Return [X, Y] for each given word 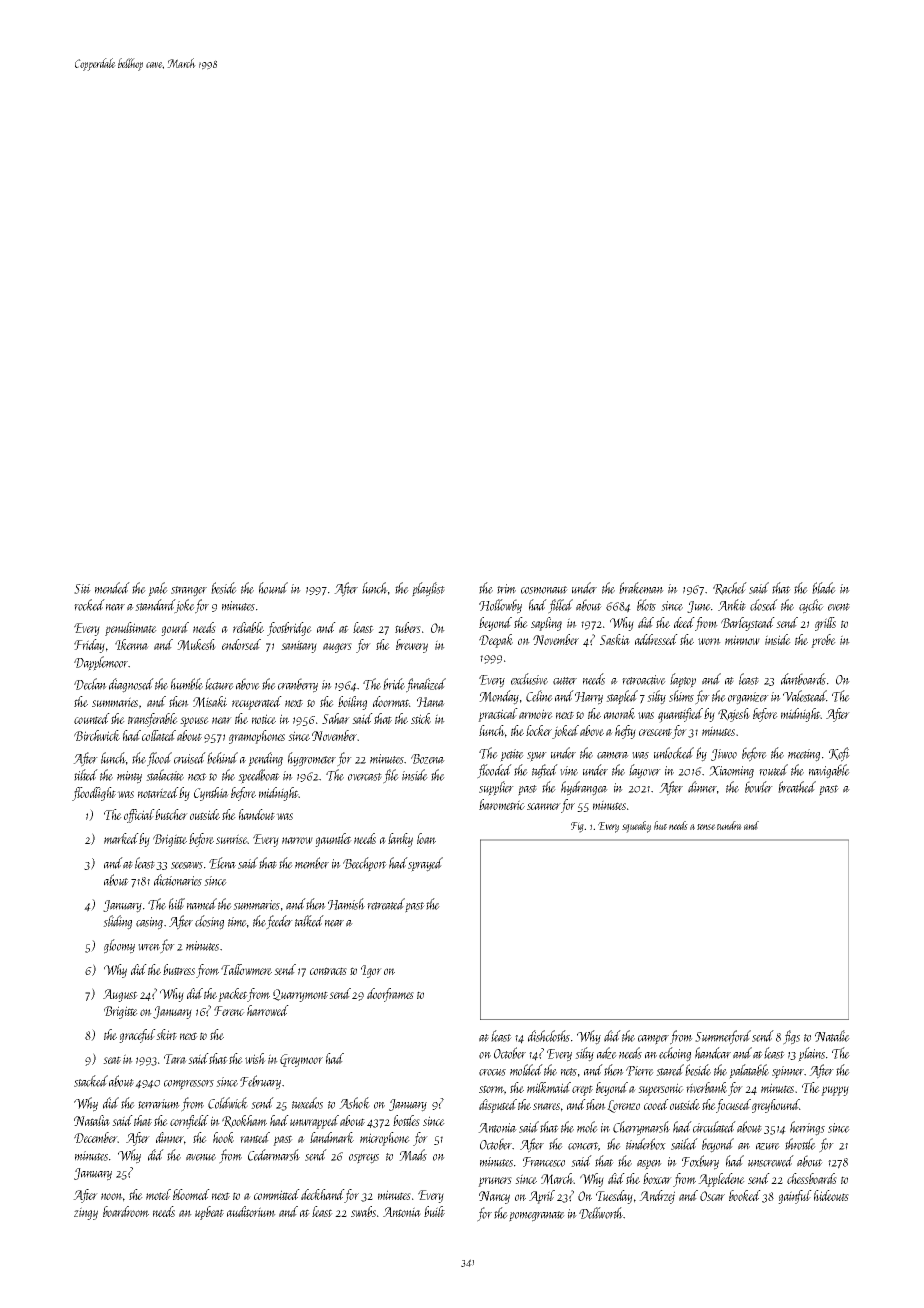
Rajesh [734, 715]
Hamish [346, 904]
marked [121, 838]
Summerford [723, 1037]
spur [537, 757]
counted [92, 718]
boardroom [126, 1211]
